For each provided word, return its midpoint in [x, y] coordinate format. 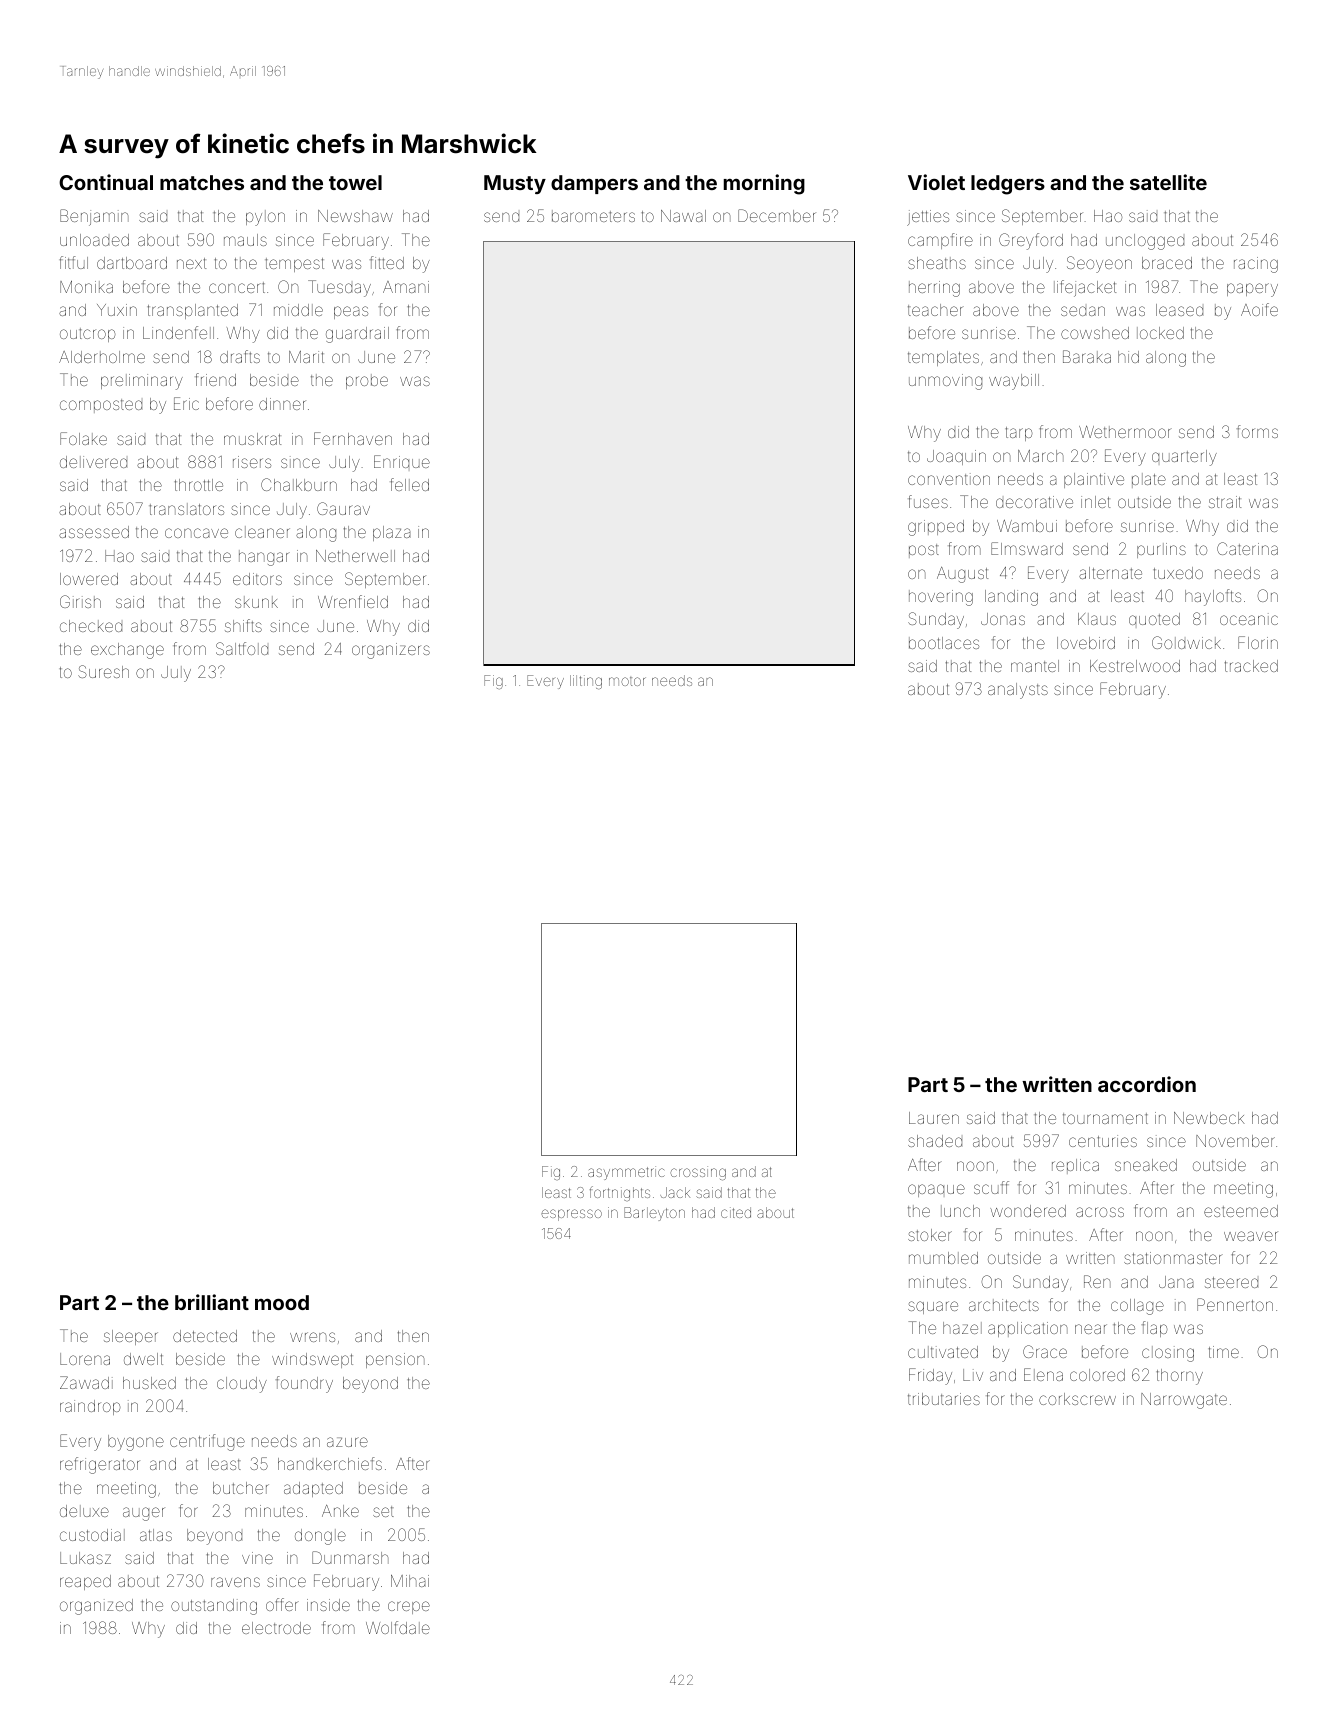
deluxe [84, 1511]
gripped [936, 528]
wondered [1028, 1211]
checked [91, 626]
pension [395, 1360]
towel [355, 182]
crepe [409, 1607]
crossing [698, 1173]
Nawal [683, 216]
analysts [1018, 691]
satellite [1168, 182]
